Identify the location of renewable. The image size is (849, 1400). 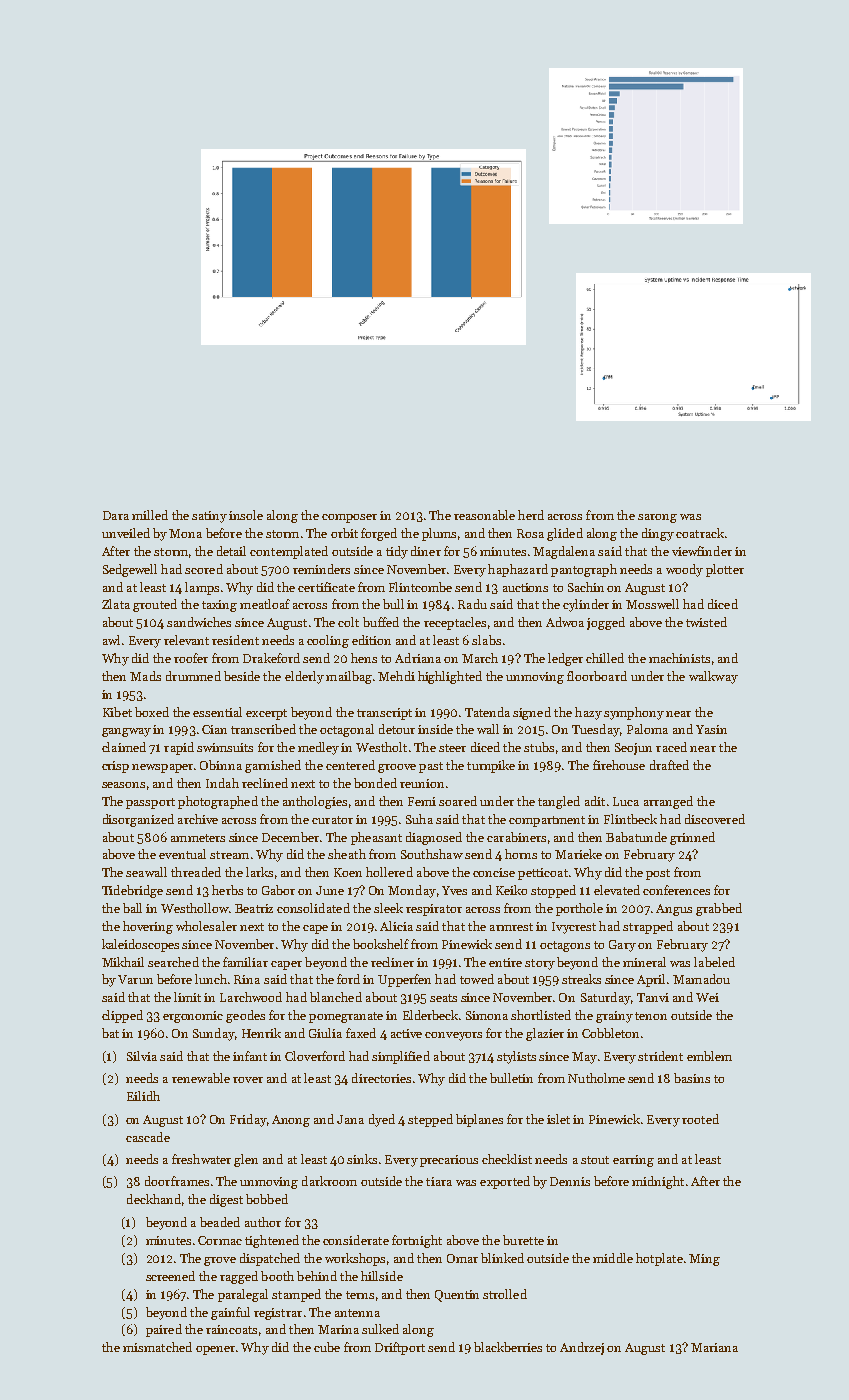
(201, 1078).
